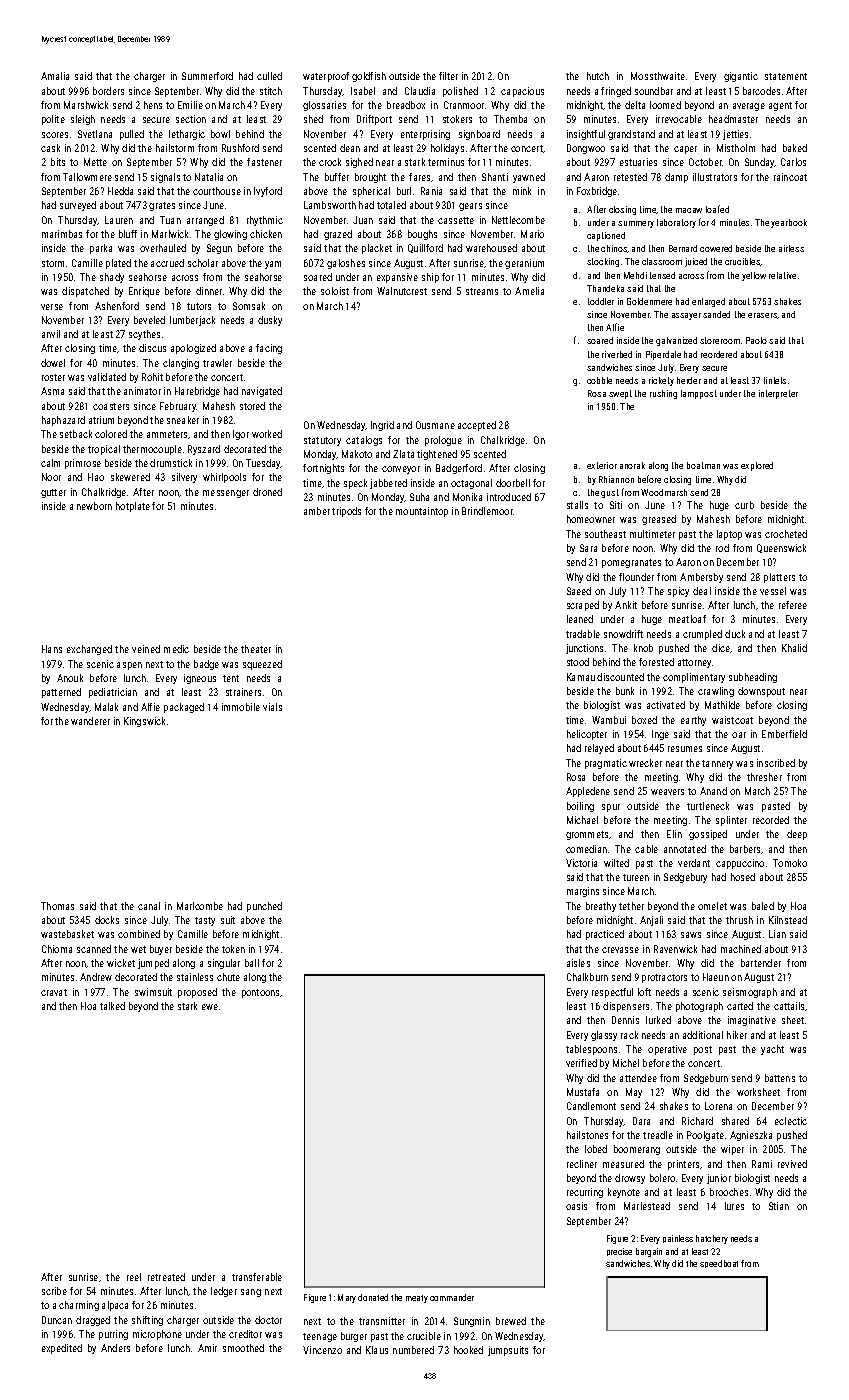 The width and height of the document is (849, 1400). What do you see at coordinates (733, 119) in the document?
I see `headmaster` at bounding box center [733, 119].
